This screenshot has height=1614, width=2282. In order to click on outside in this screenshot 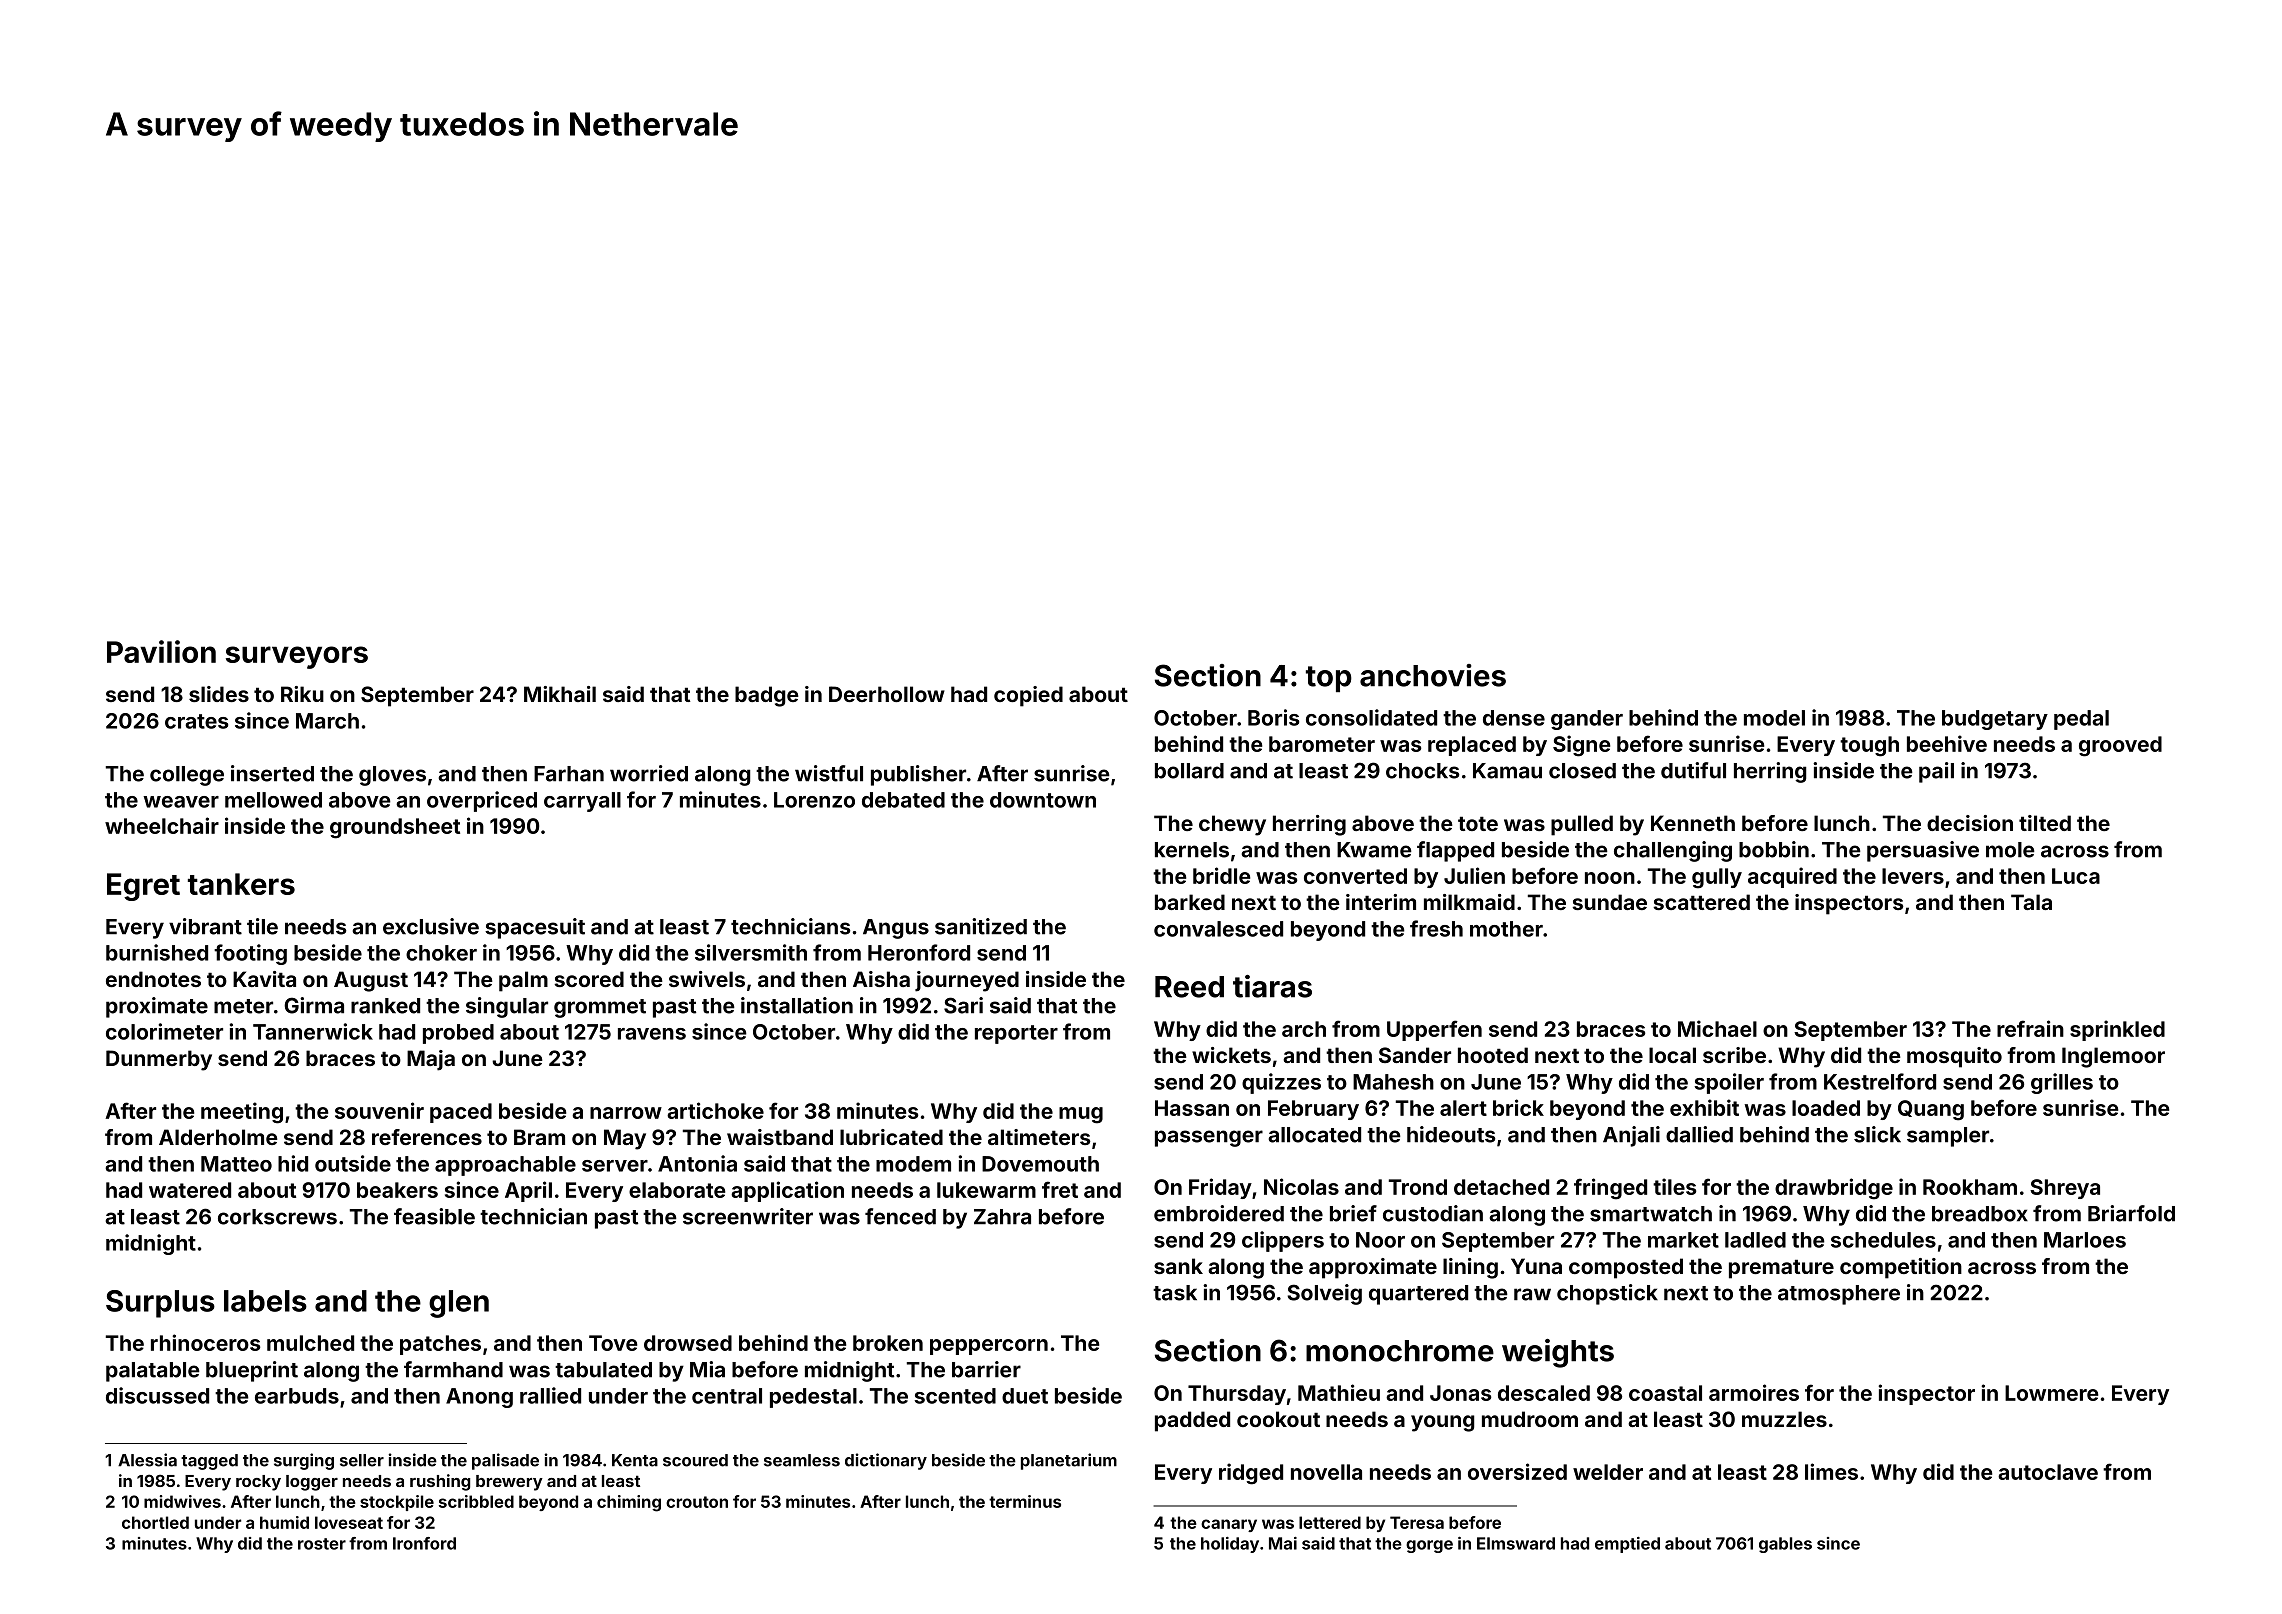, I will do `click(353, 1163)`.
